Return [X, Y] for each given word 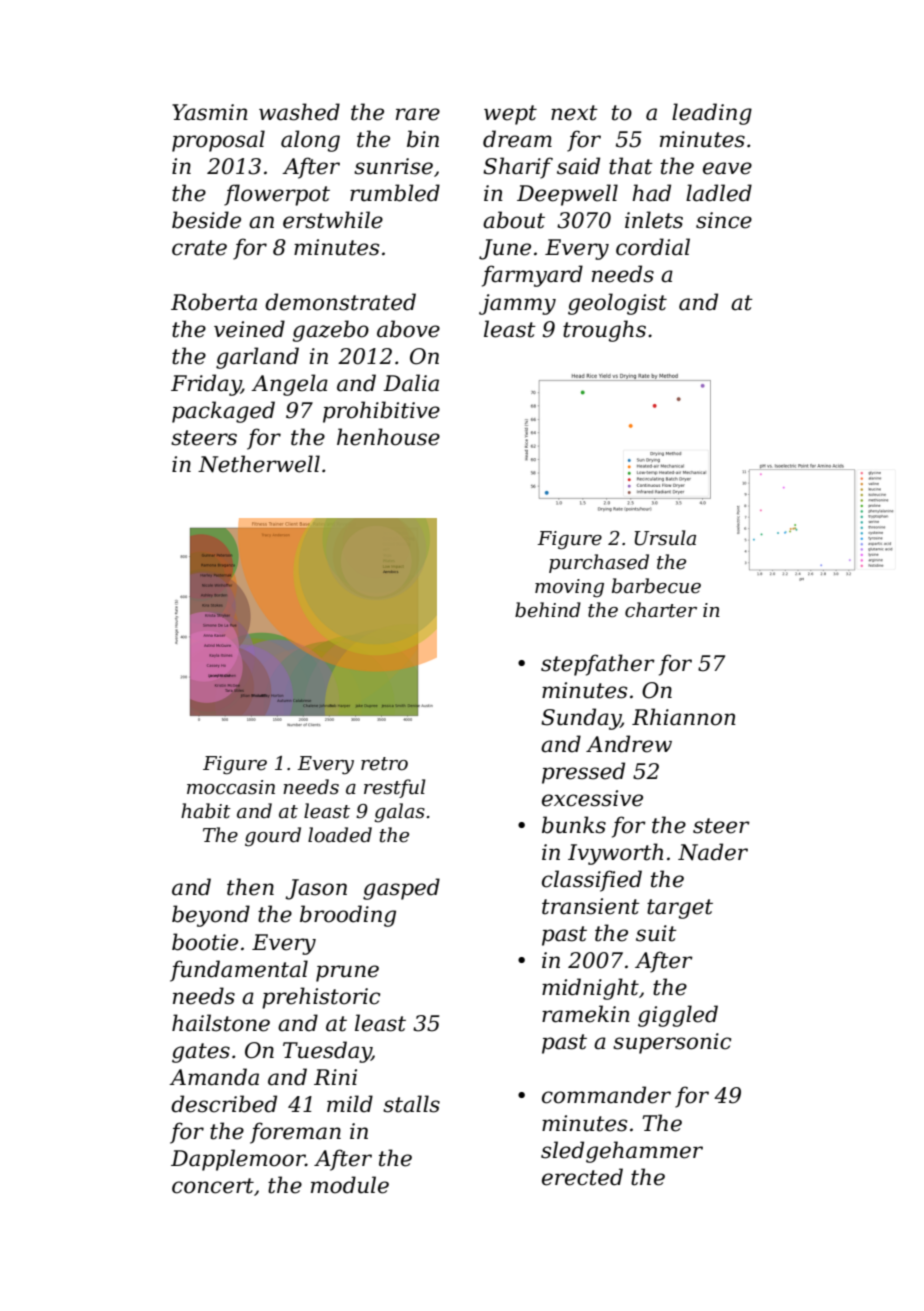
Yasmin [210, 112]
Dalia [411, 383]
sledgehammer [622, 1152]
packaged [223, 412]
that [631, 166]
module [350, 1185]
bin [423, 139]
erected [582, 1177]
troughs [604, 331]
